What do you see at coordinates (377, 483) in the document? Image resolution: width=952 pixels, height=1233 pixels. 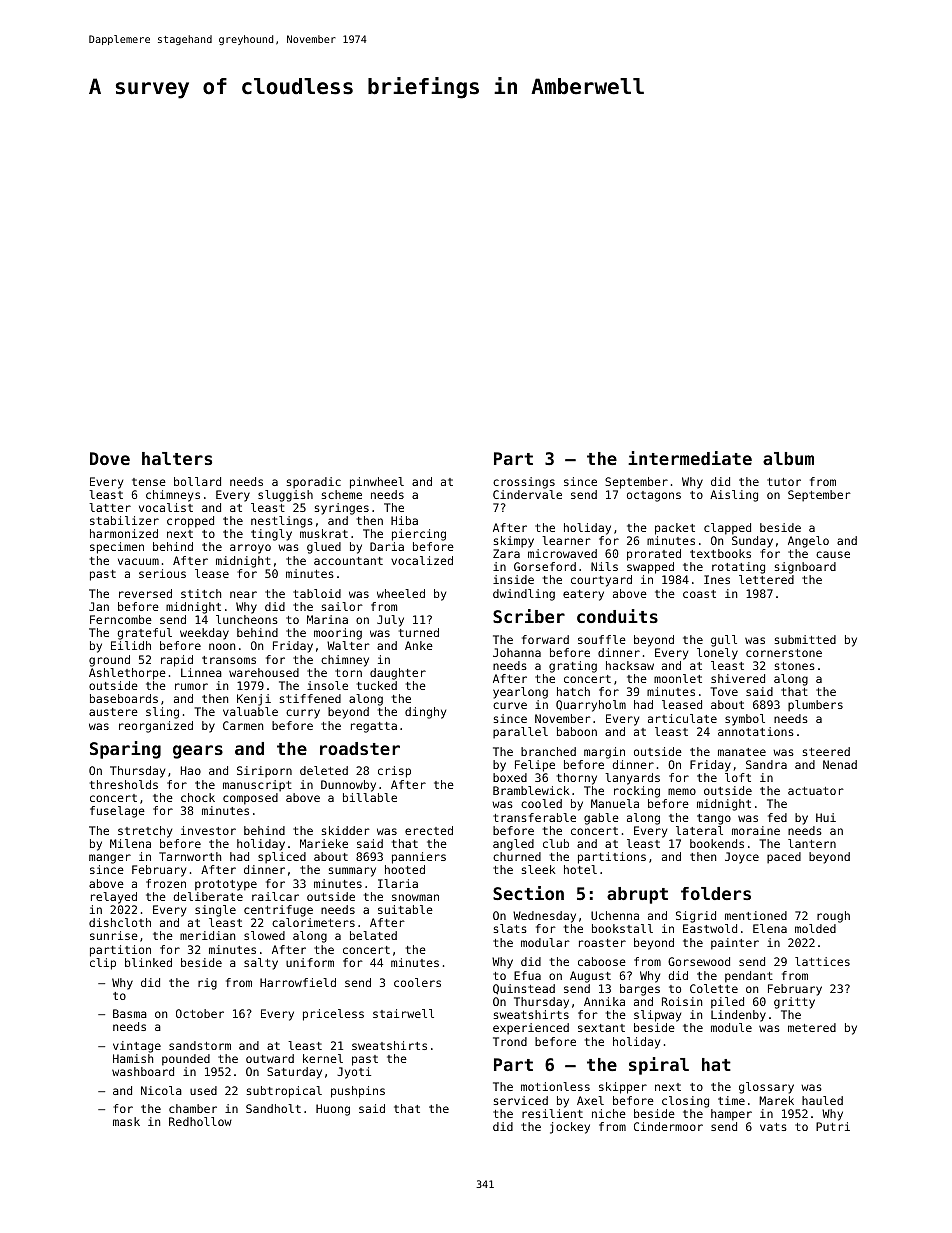 I see `pinwheel` at bounding box center [377, 483].
